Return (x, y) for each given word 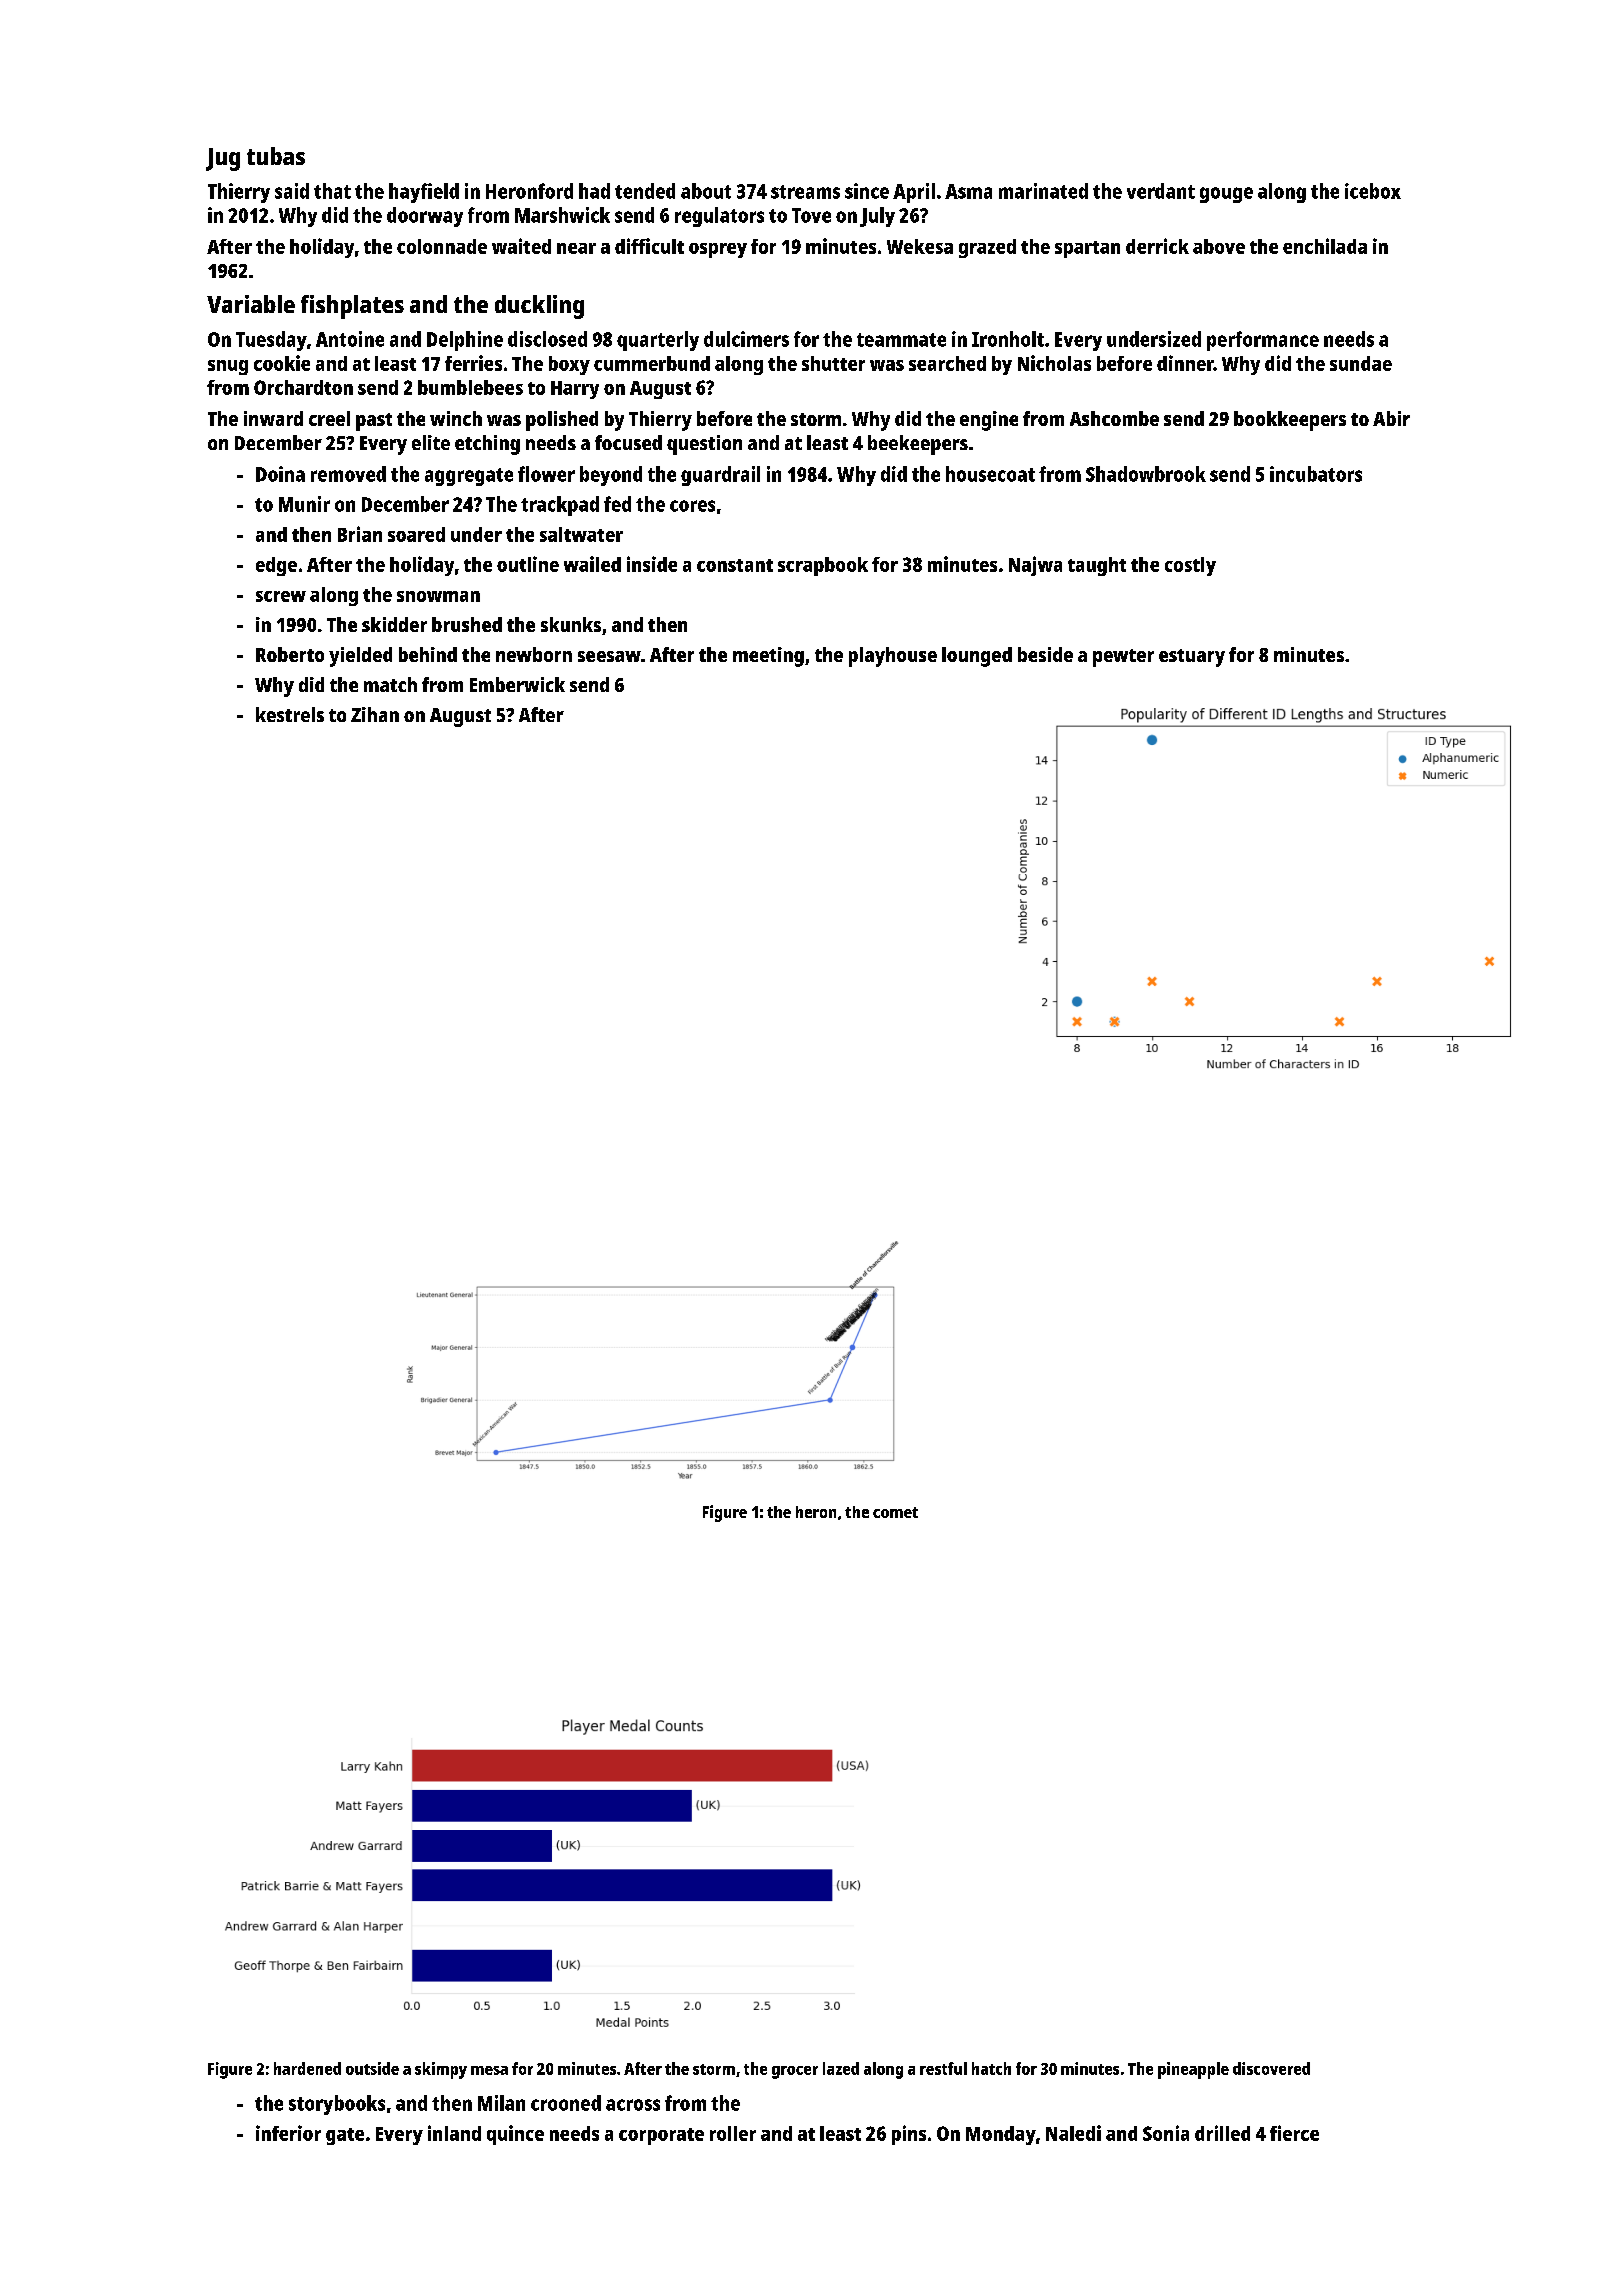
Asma (968, 191)
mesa (489, 2070)
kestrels (290, 714)
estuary (1192, 658)
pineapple (1193, 2070)
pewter (1123, 658)
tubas (276, 156)
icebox (1373, 191)
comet (895, 1512)
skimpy (441, 2070)
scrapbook (823, 566)
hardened (307, 2068)
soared (416, 534)
